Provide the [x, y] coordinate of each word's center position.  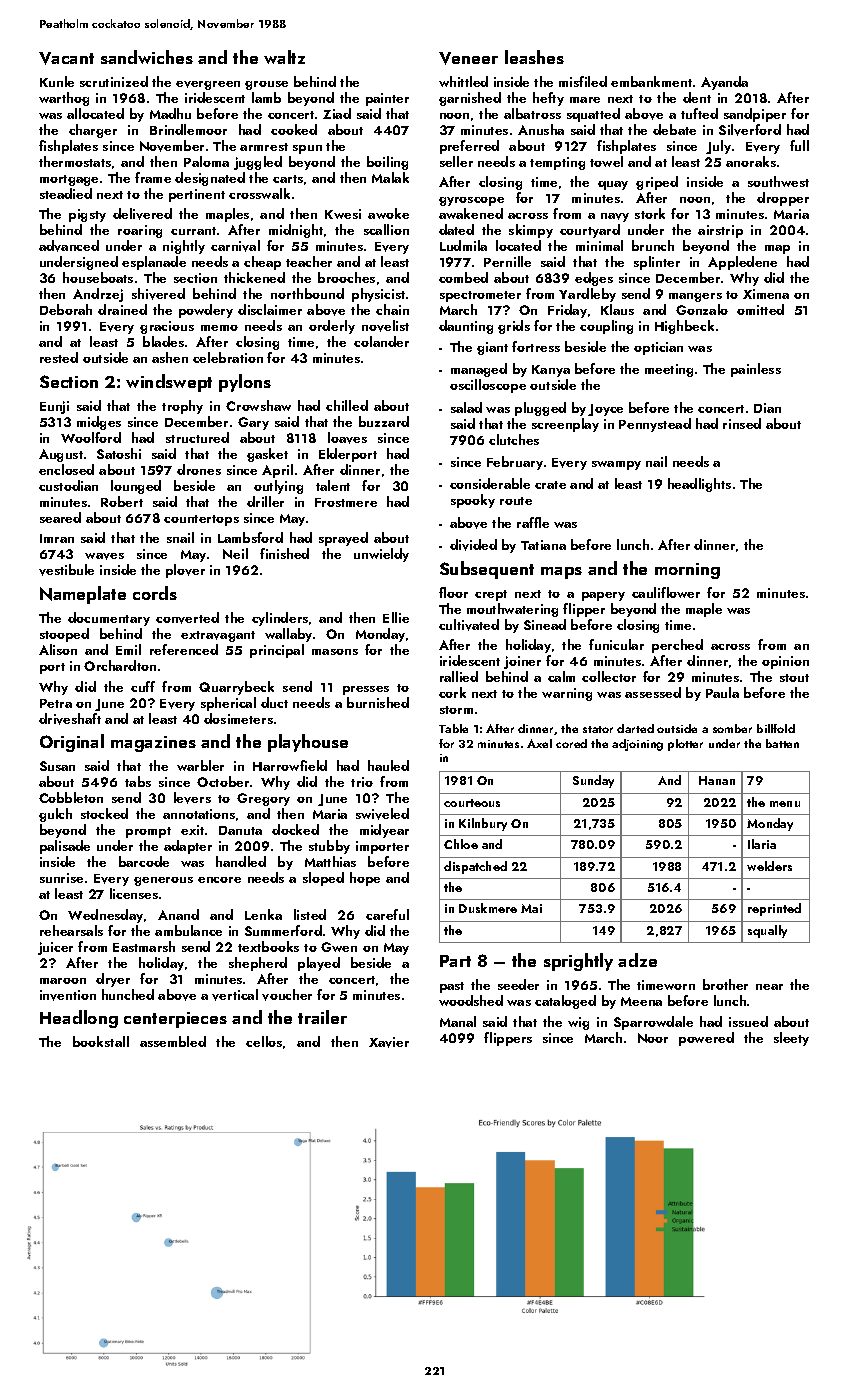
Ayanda [724, 83]
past [452, 987]
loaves [347, 438]
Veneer [468, 58]
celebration [228, 357]
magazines [153, 744]
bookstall [101, 1041]
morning [687, 571]
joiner [522, 662]
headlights [699, 485]
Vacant [66, 58]
